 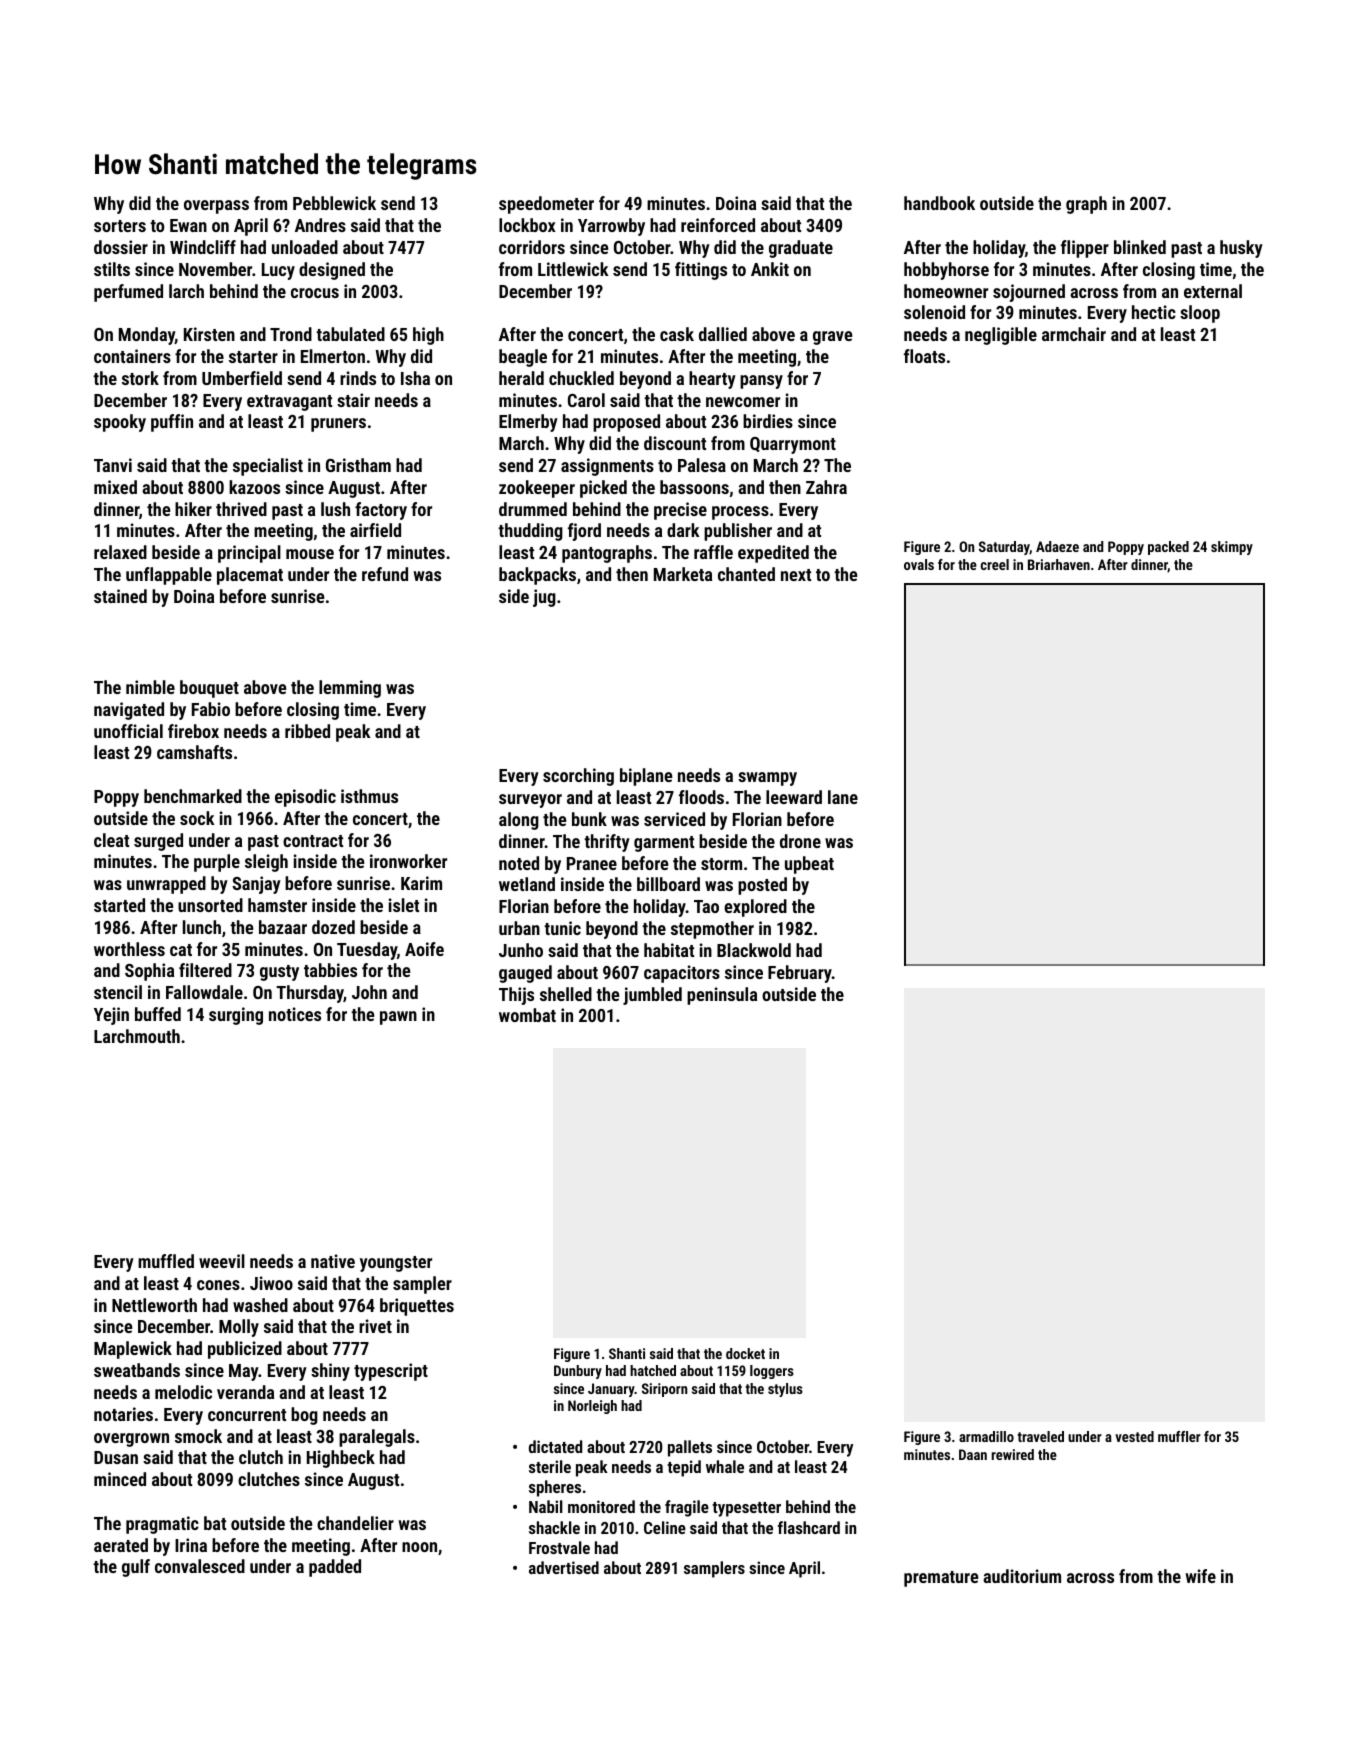 I want to click on Briarhaven, so click(x=1059, y=564).
